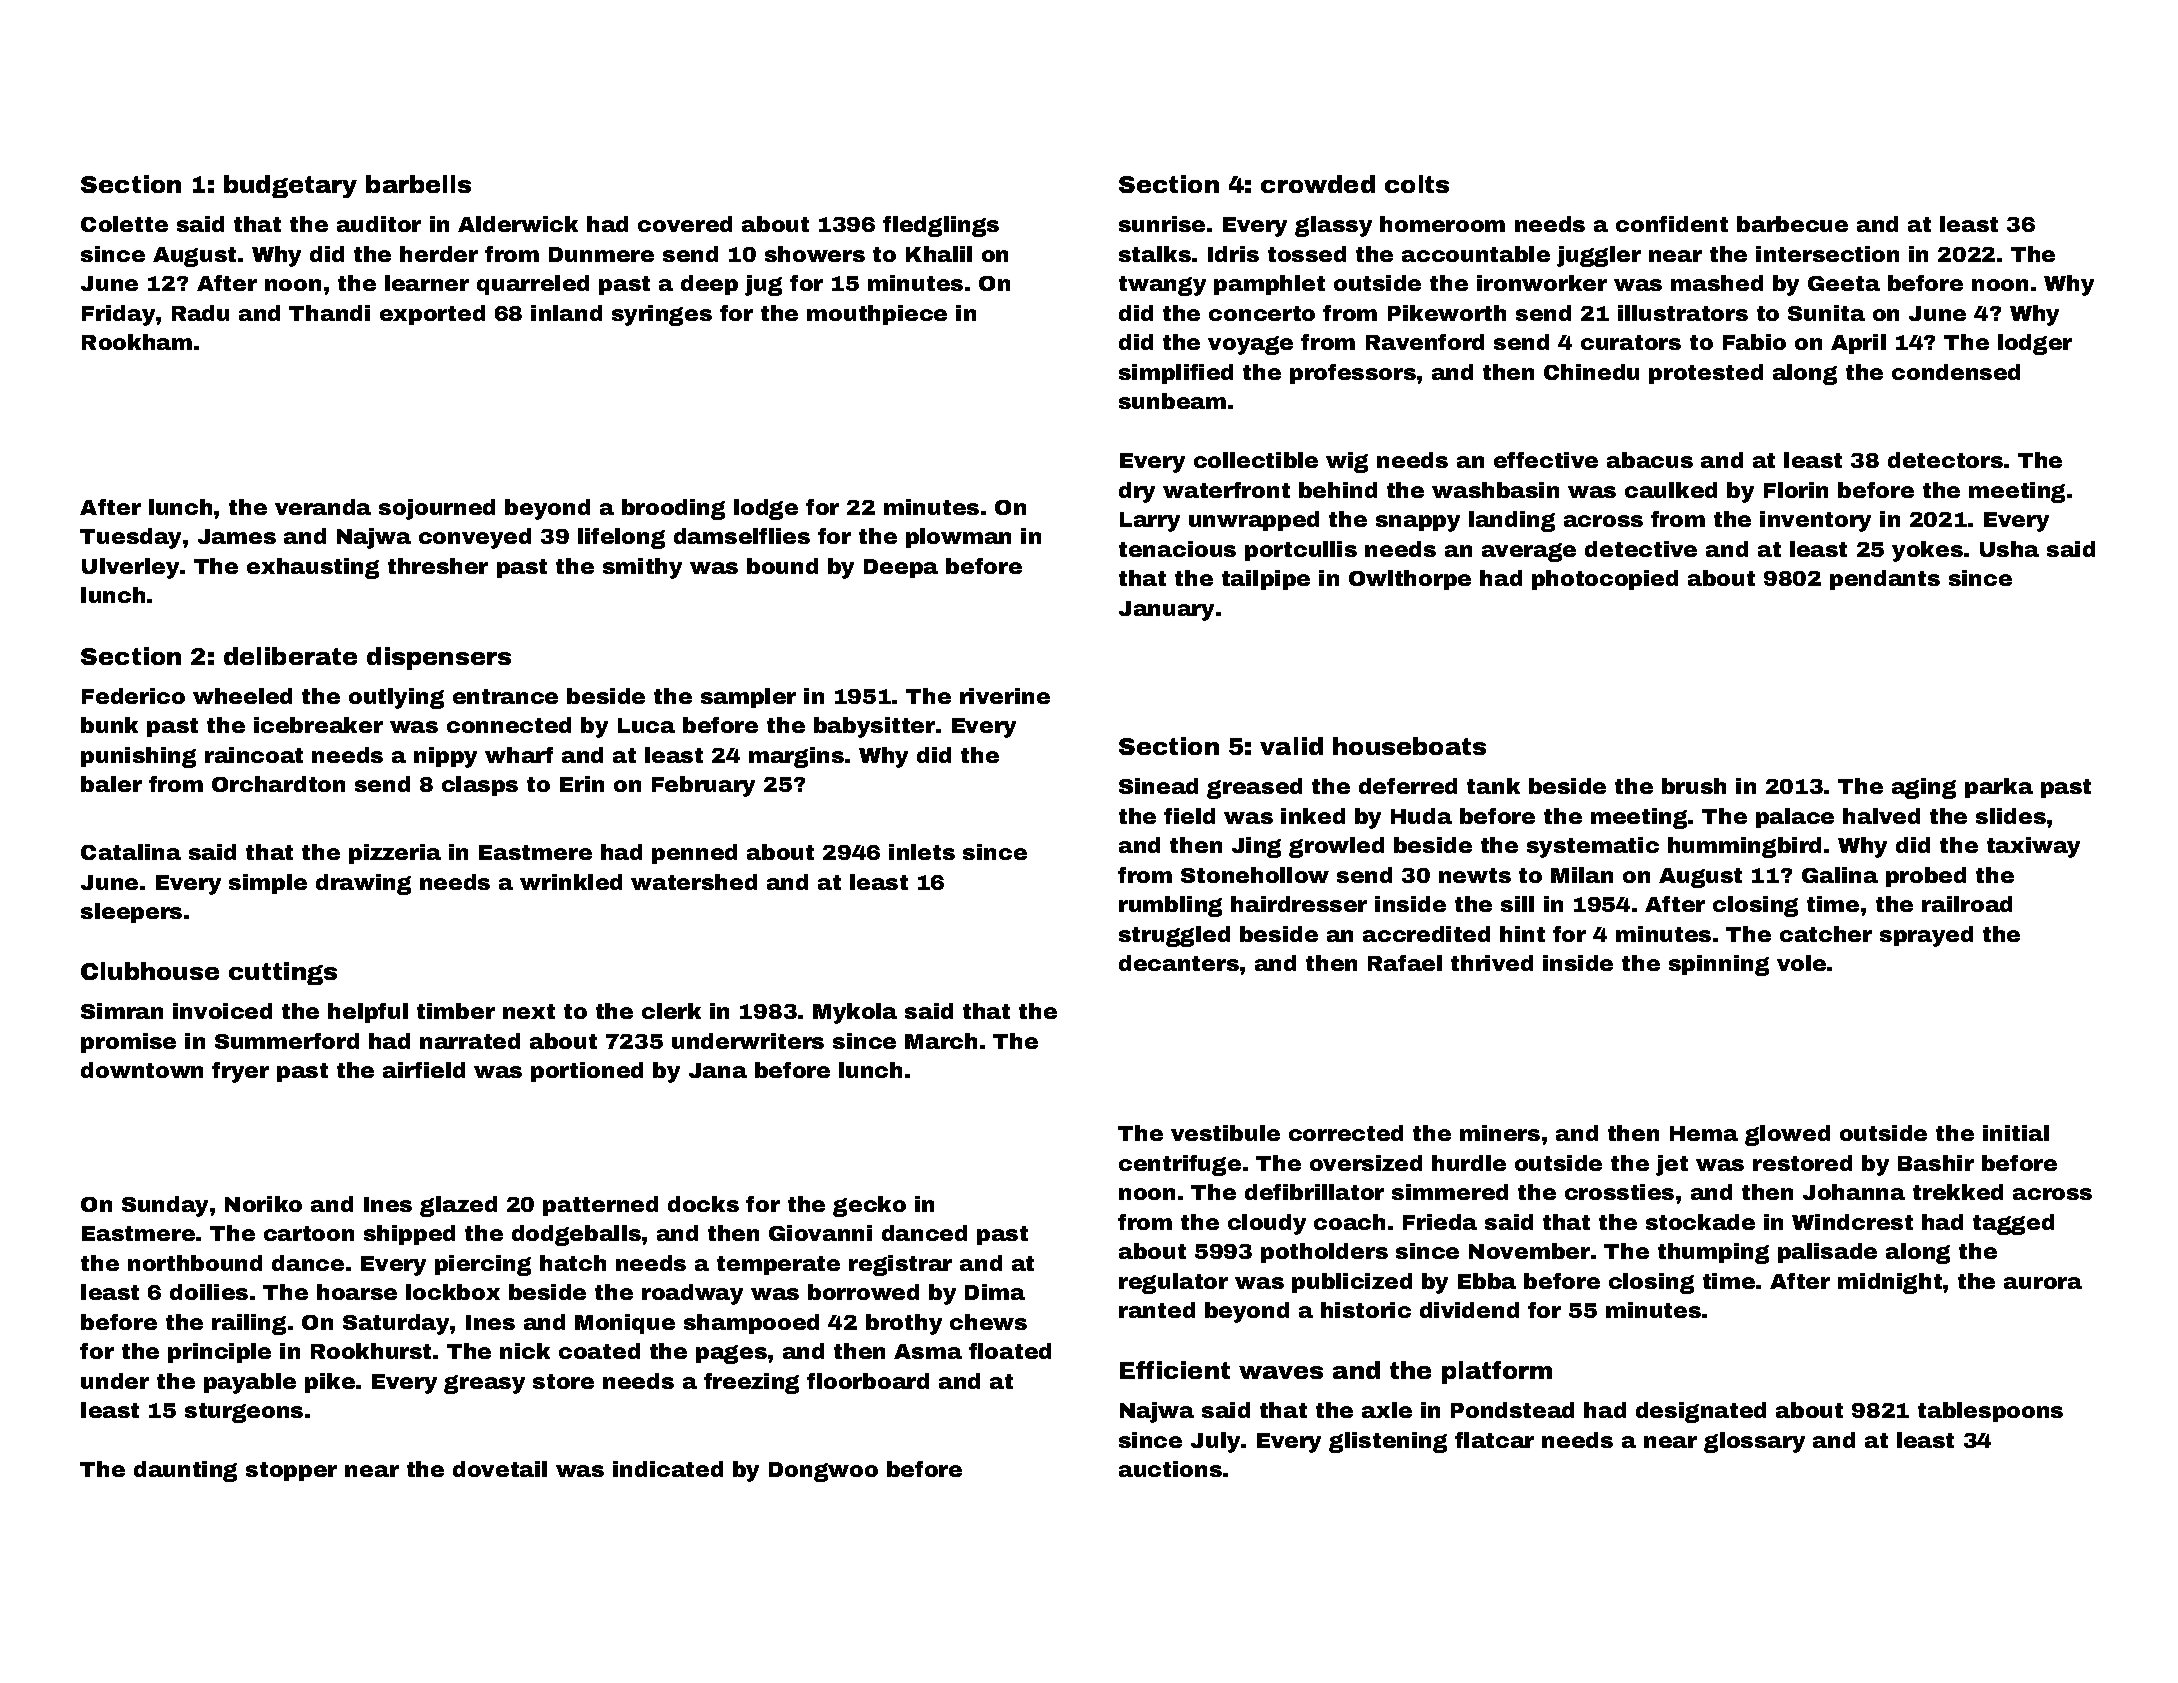 The width and height of the screenshot is (2178, 1683). What do you see at coordinates (1599, 256) in the screenshot?
I see `juggler` at bounding box center [1599, 256].
